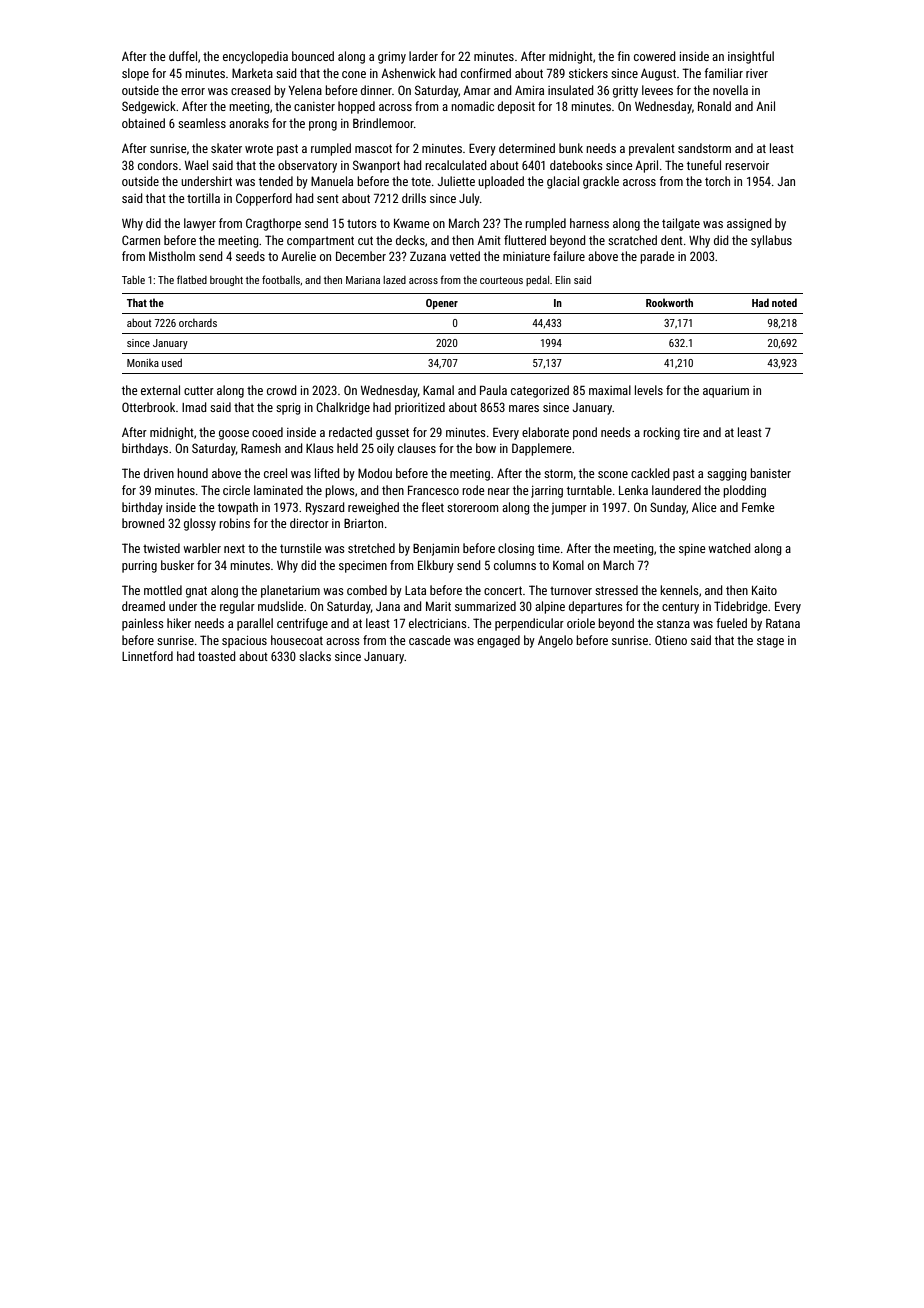 Image resolution: width=924 pixels, height=1308 pixels. I want to click on Cragthorpe, so click(273, 224).
